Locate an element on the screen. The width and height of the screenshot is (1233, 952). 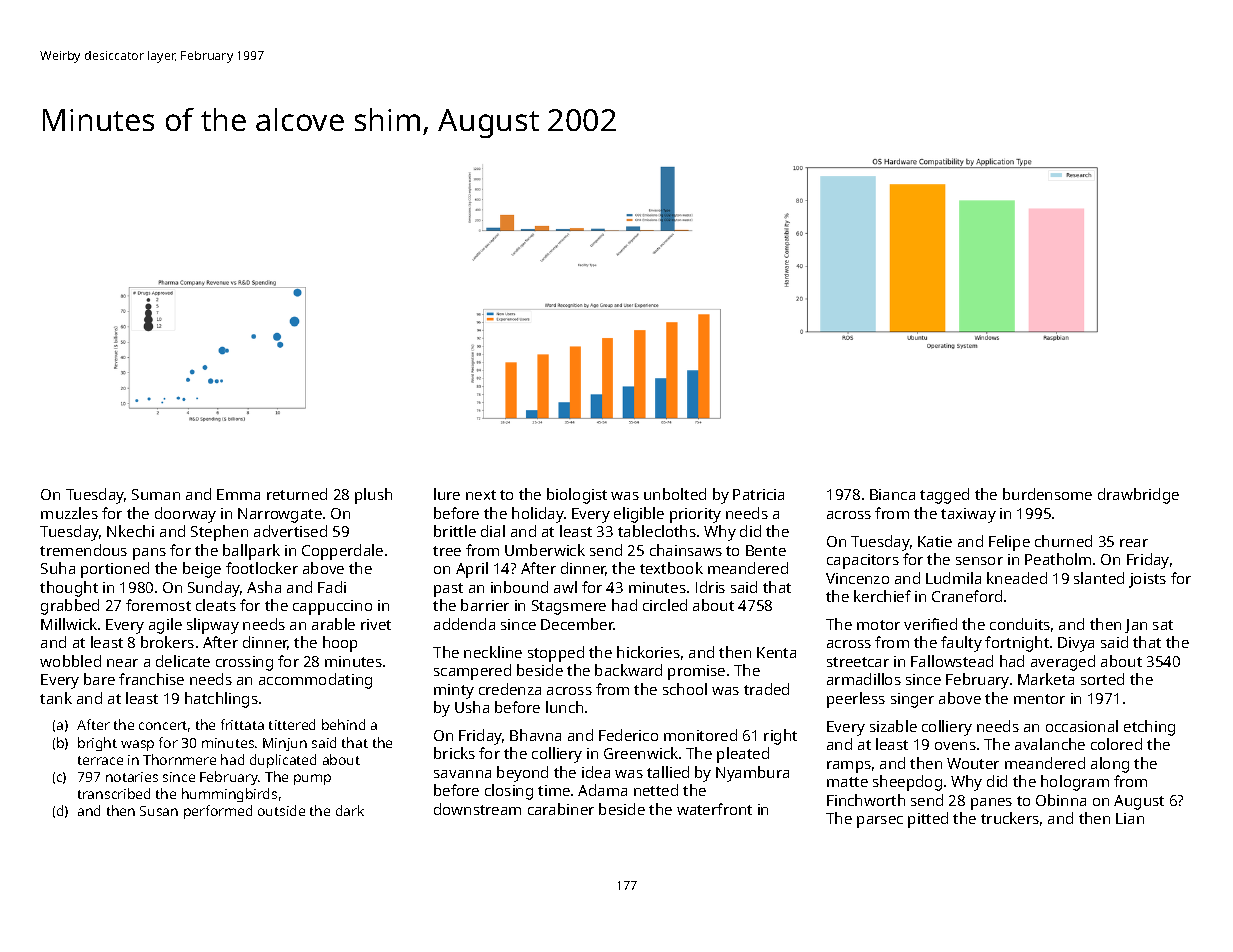
along is located at coordinates (1110, 765).
